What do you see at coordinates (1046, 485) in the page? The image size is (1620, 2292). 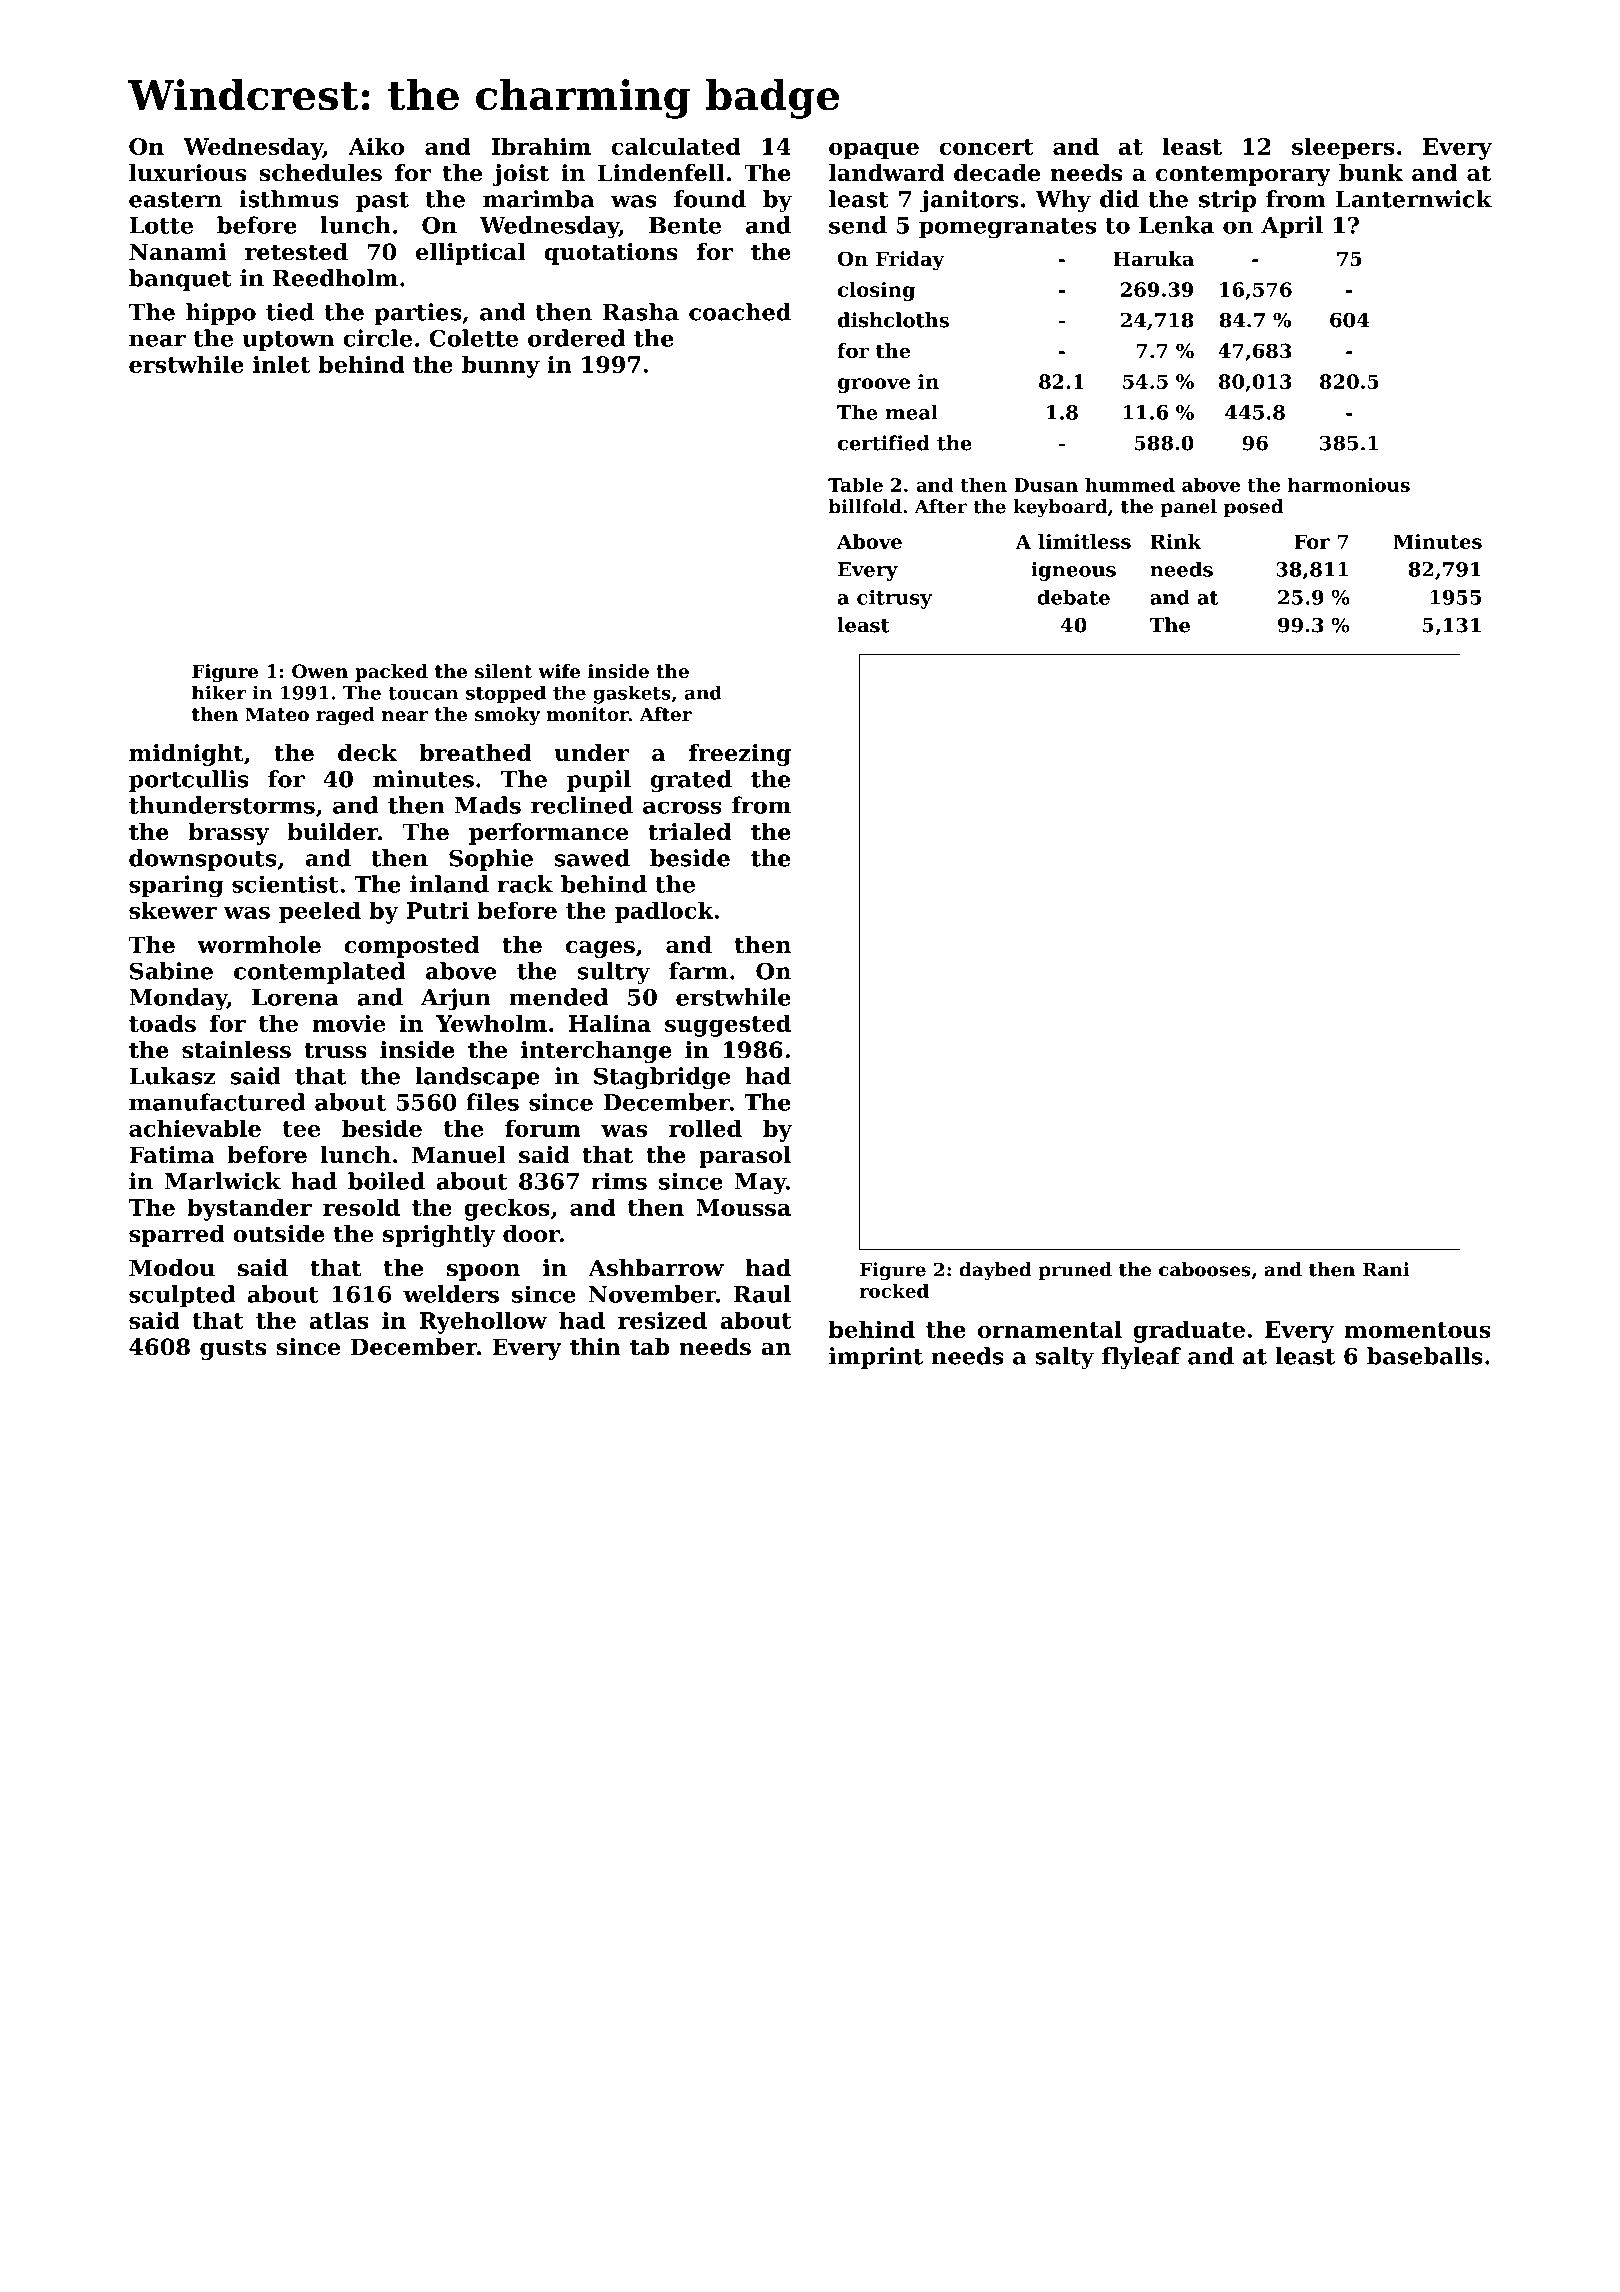 I see `Dusan` at bounding box center [1046, 485].
